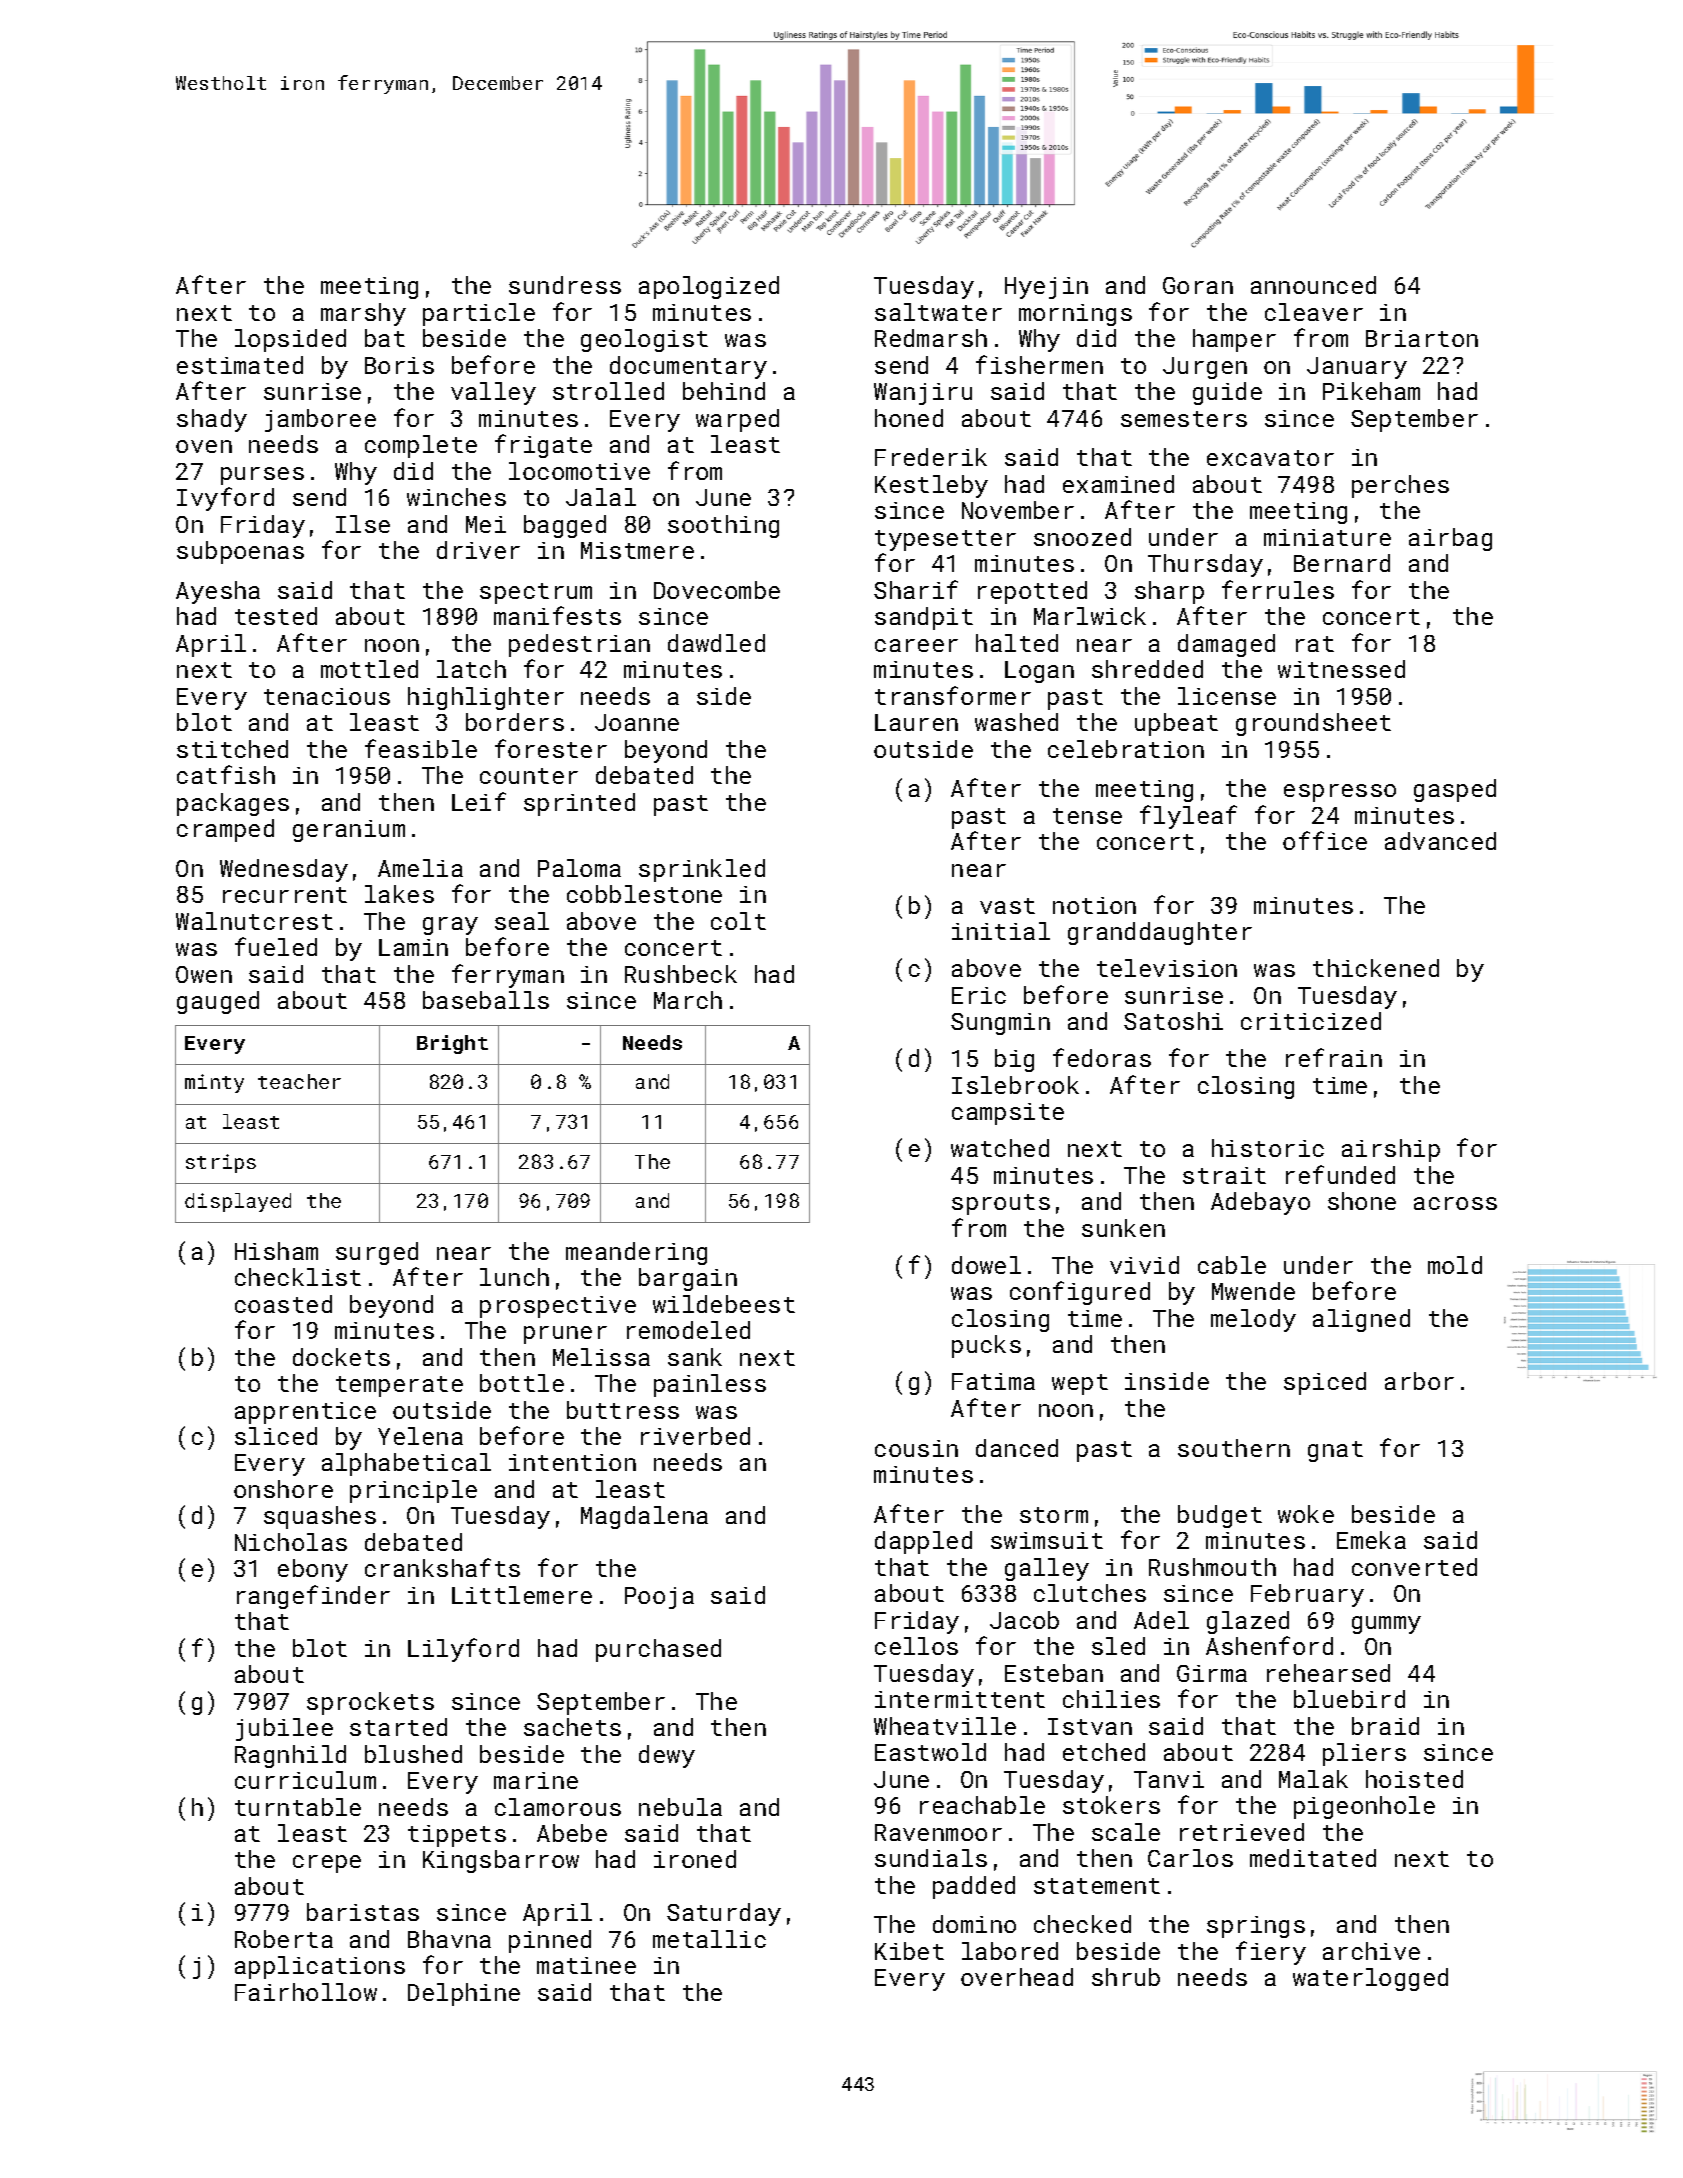  I want to click on onshore, so click(283, 1489).
